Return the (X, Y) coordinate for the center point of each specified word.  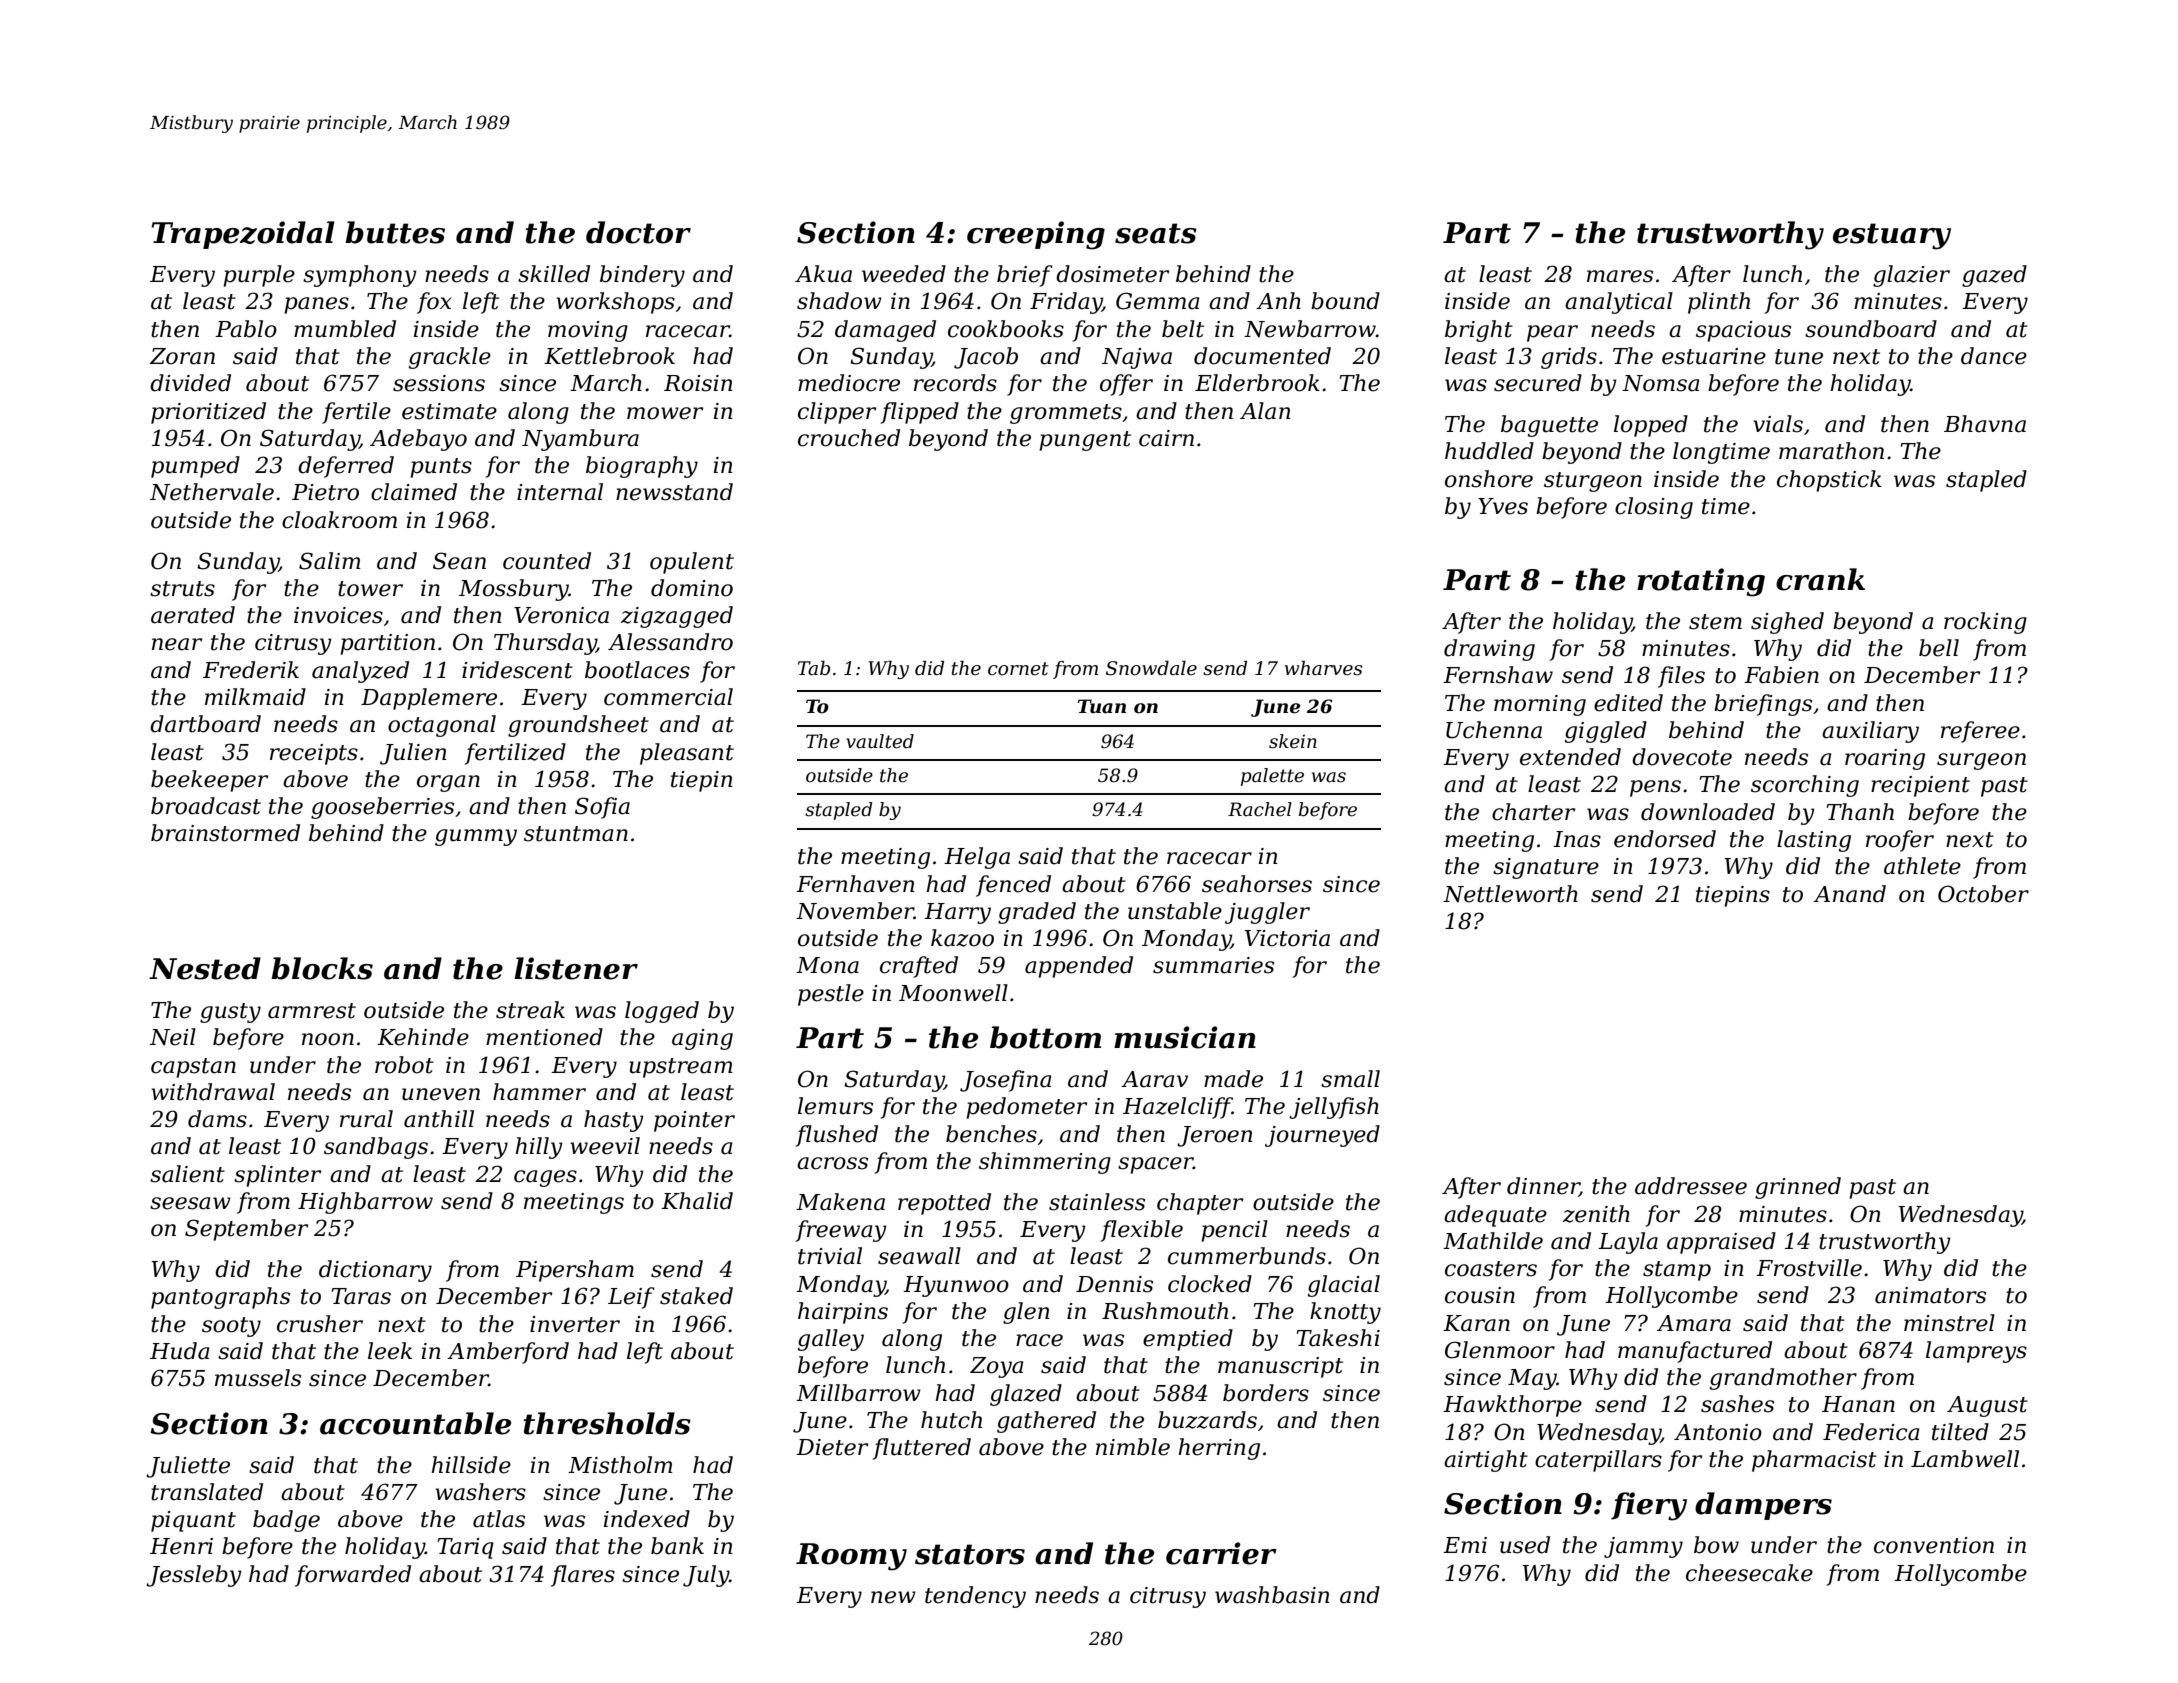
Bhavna (1985, 424)
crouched (849, 438)
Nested (205, 968)
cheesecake (1749, 1573)
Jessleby (194, 1576)
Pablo (246, 329)
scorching (1805, 786)
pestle (831, 995)
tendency (975, 1597)
